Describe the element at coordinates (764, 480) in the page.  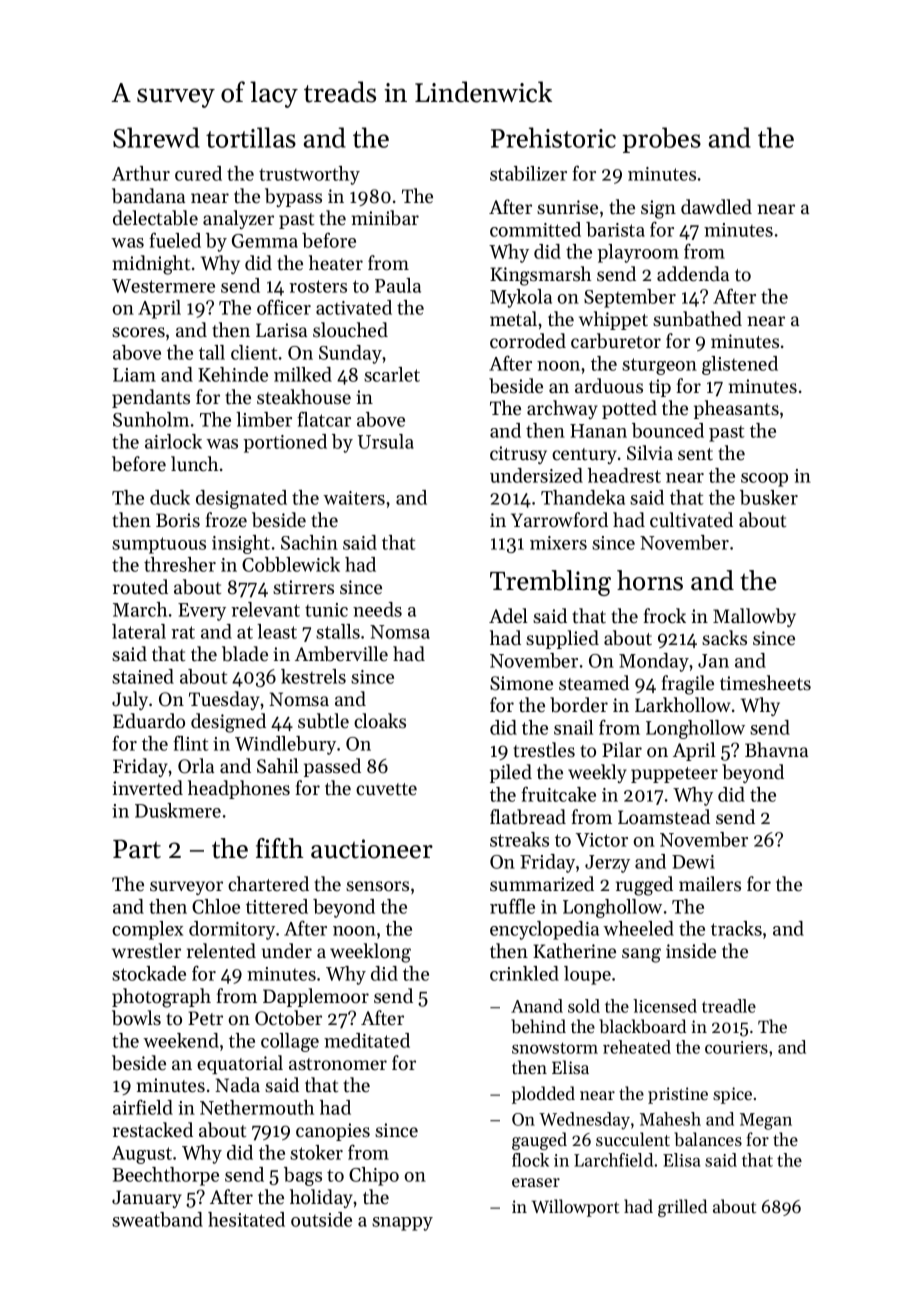
I see `scoop` at that location.
